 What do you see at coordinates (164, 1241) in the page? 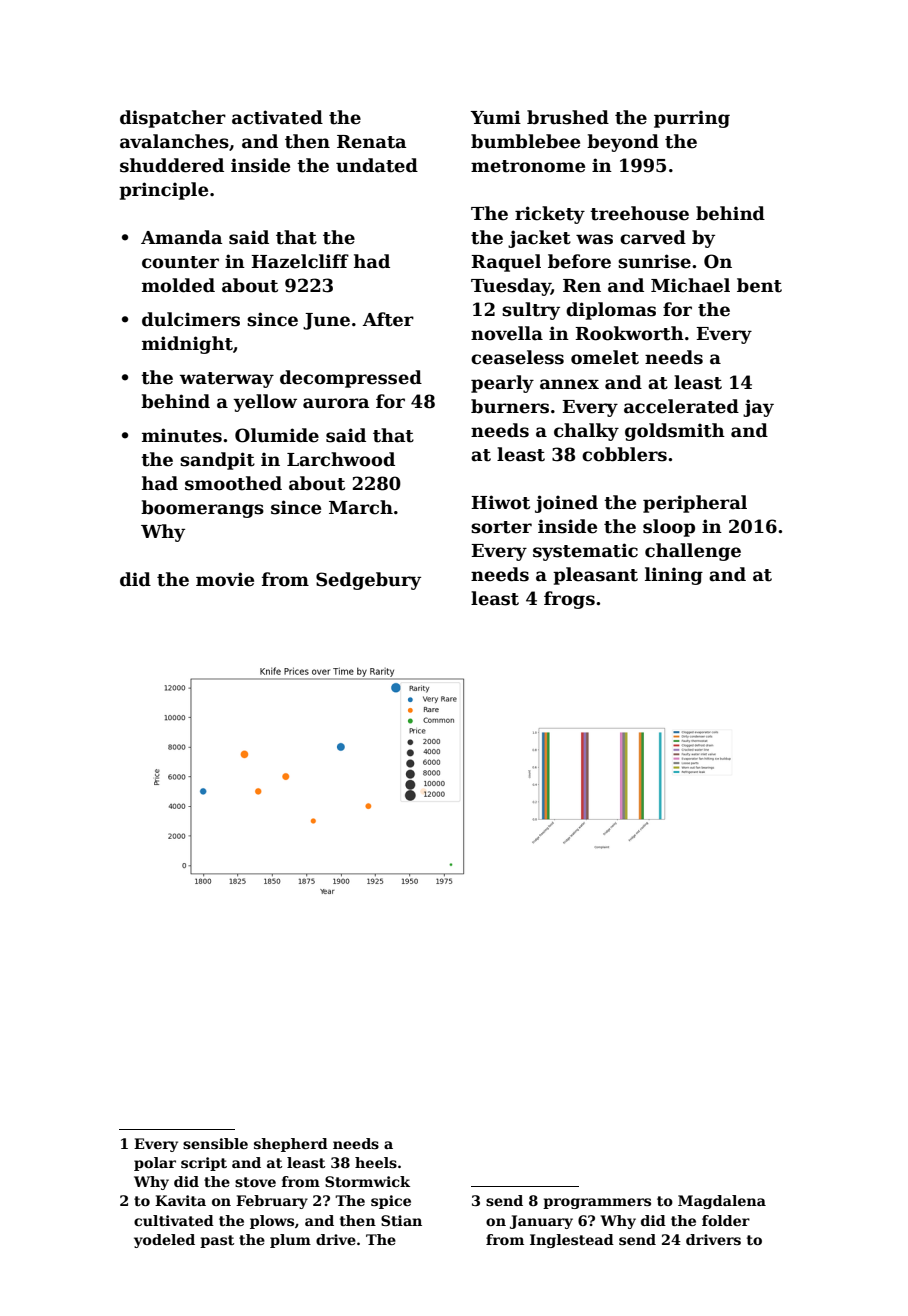
I see `yodeled` at bounding box center [164, 1241].
